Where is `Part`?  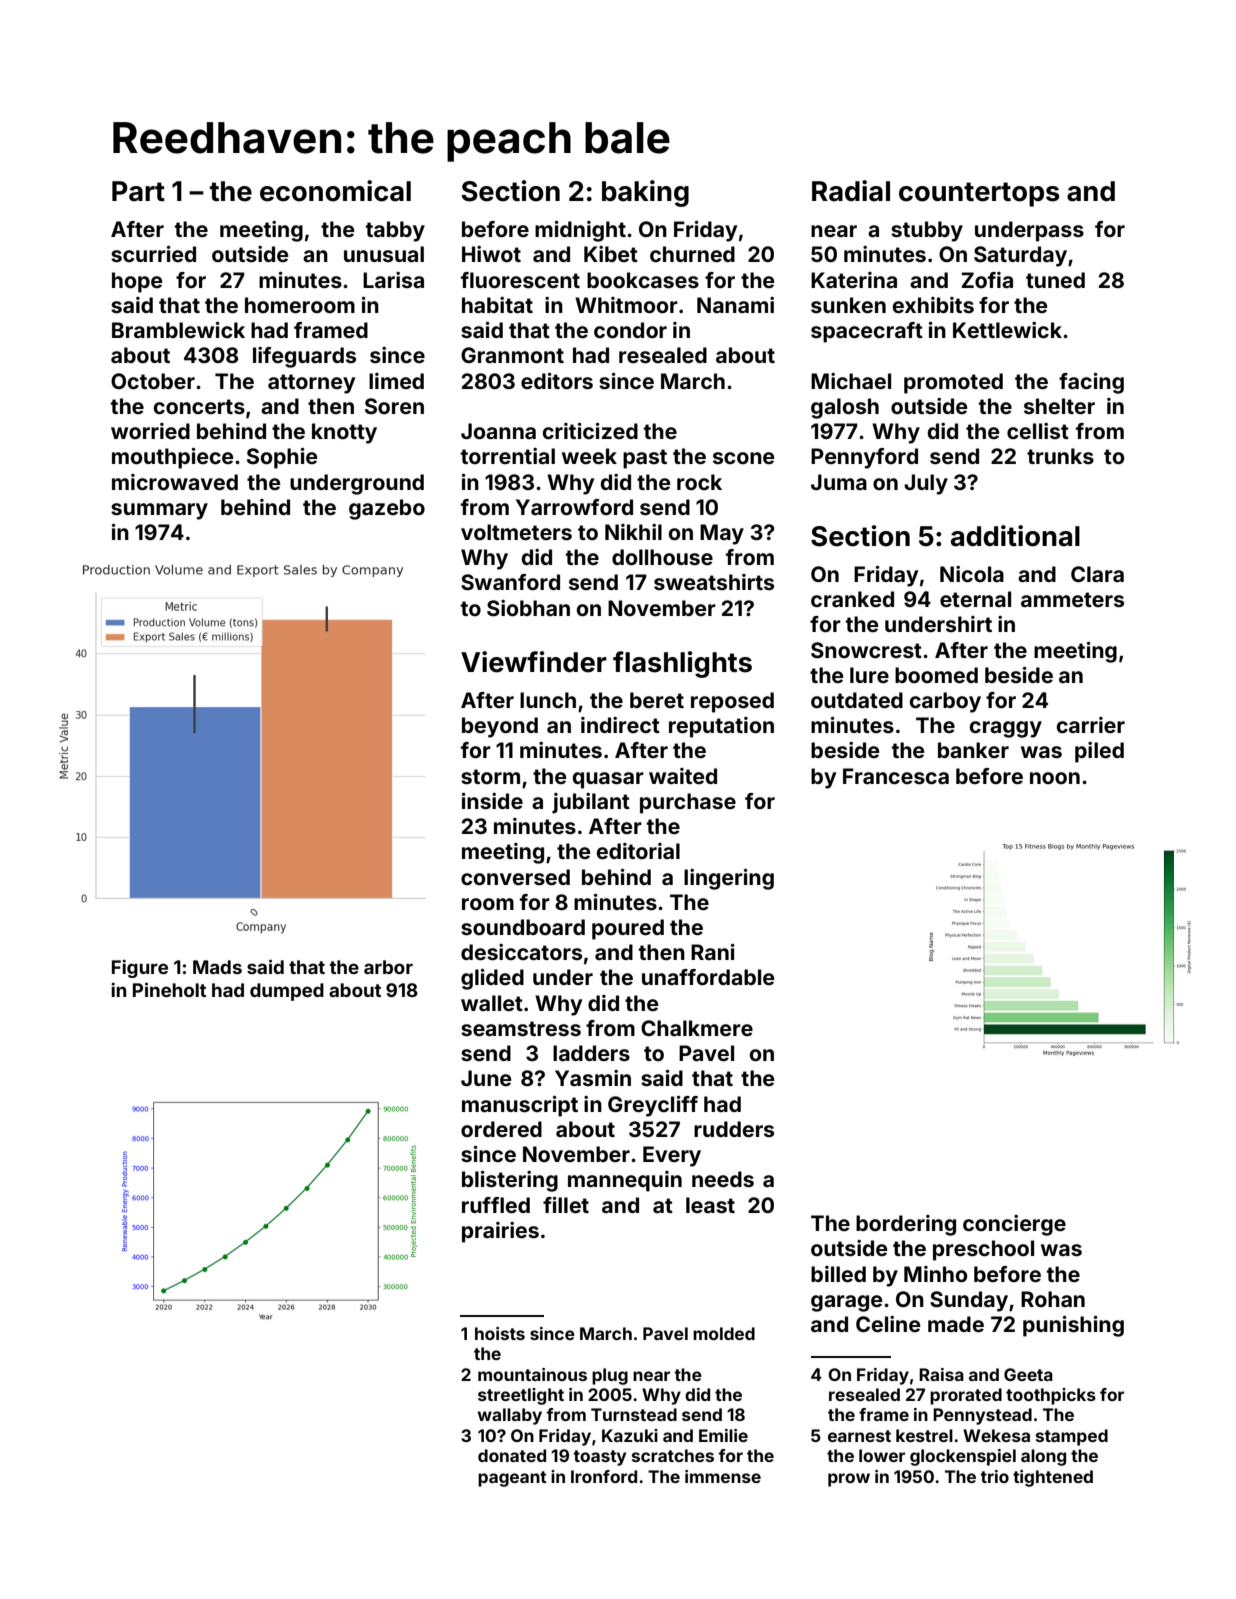 Part is located at coordinates (138, 191).
